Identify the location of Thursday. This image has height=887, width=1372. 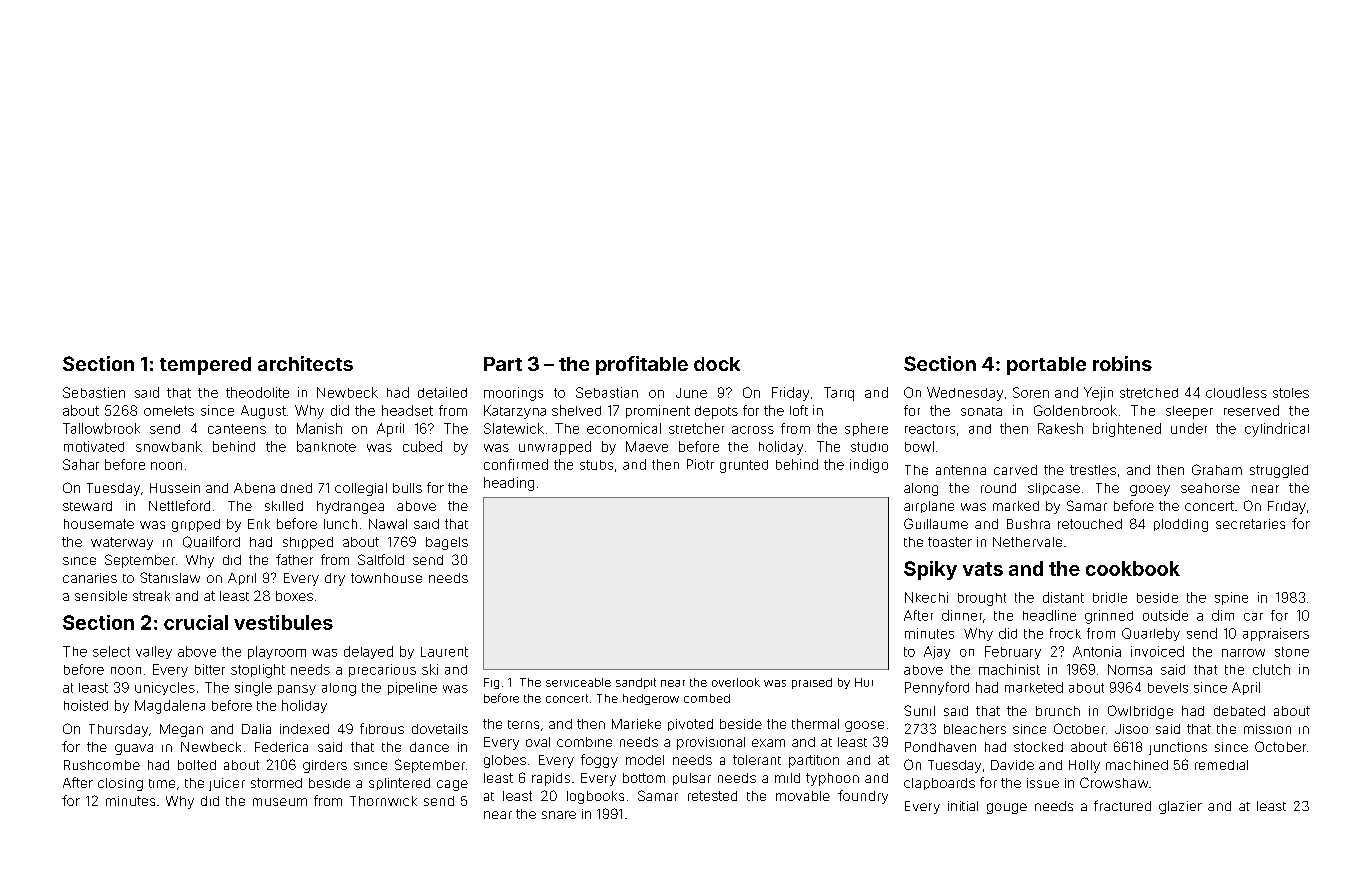
(118, 730).
